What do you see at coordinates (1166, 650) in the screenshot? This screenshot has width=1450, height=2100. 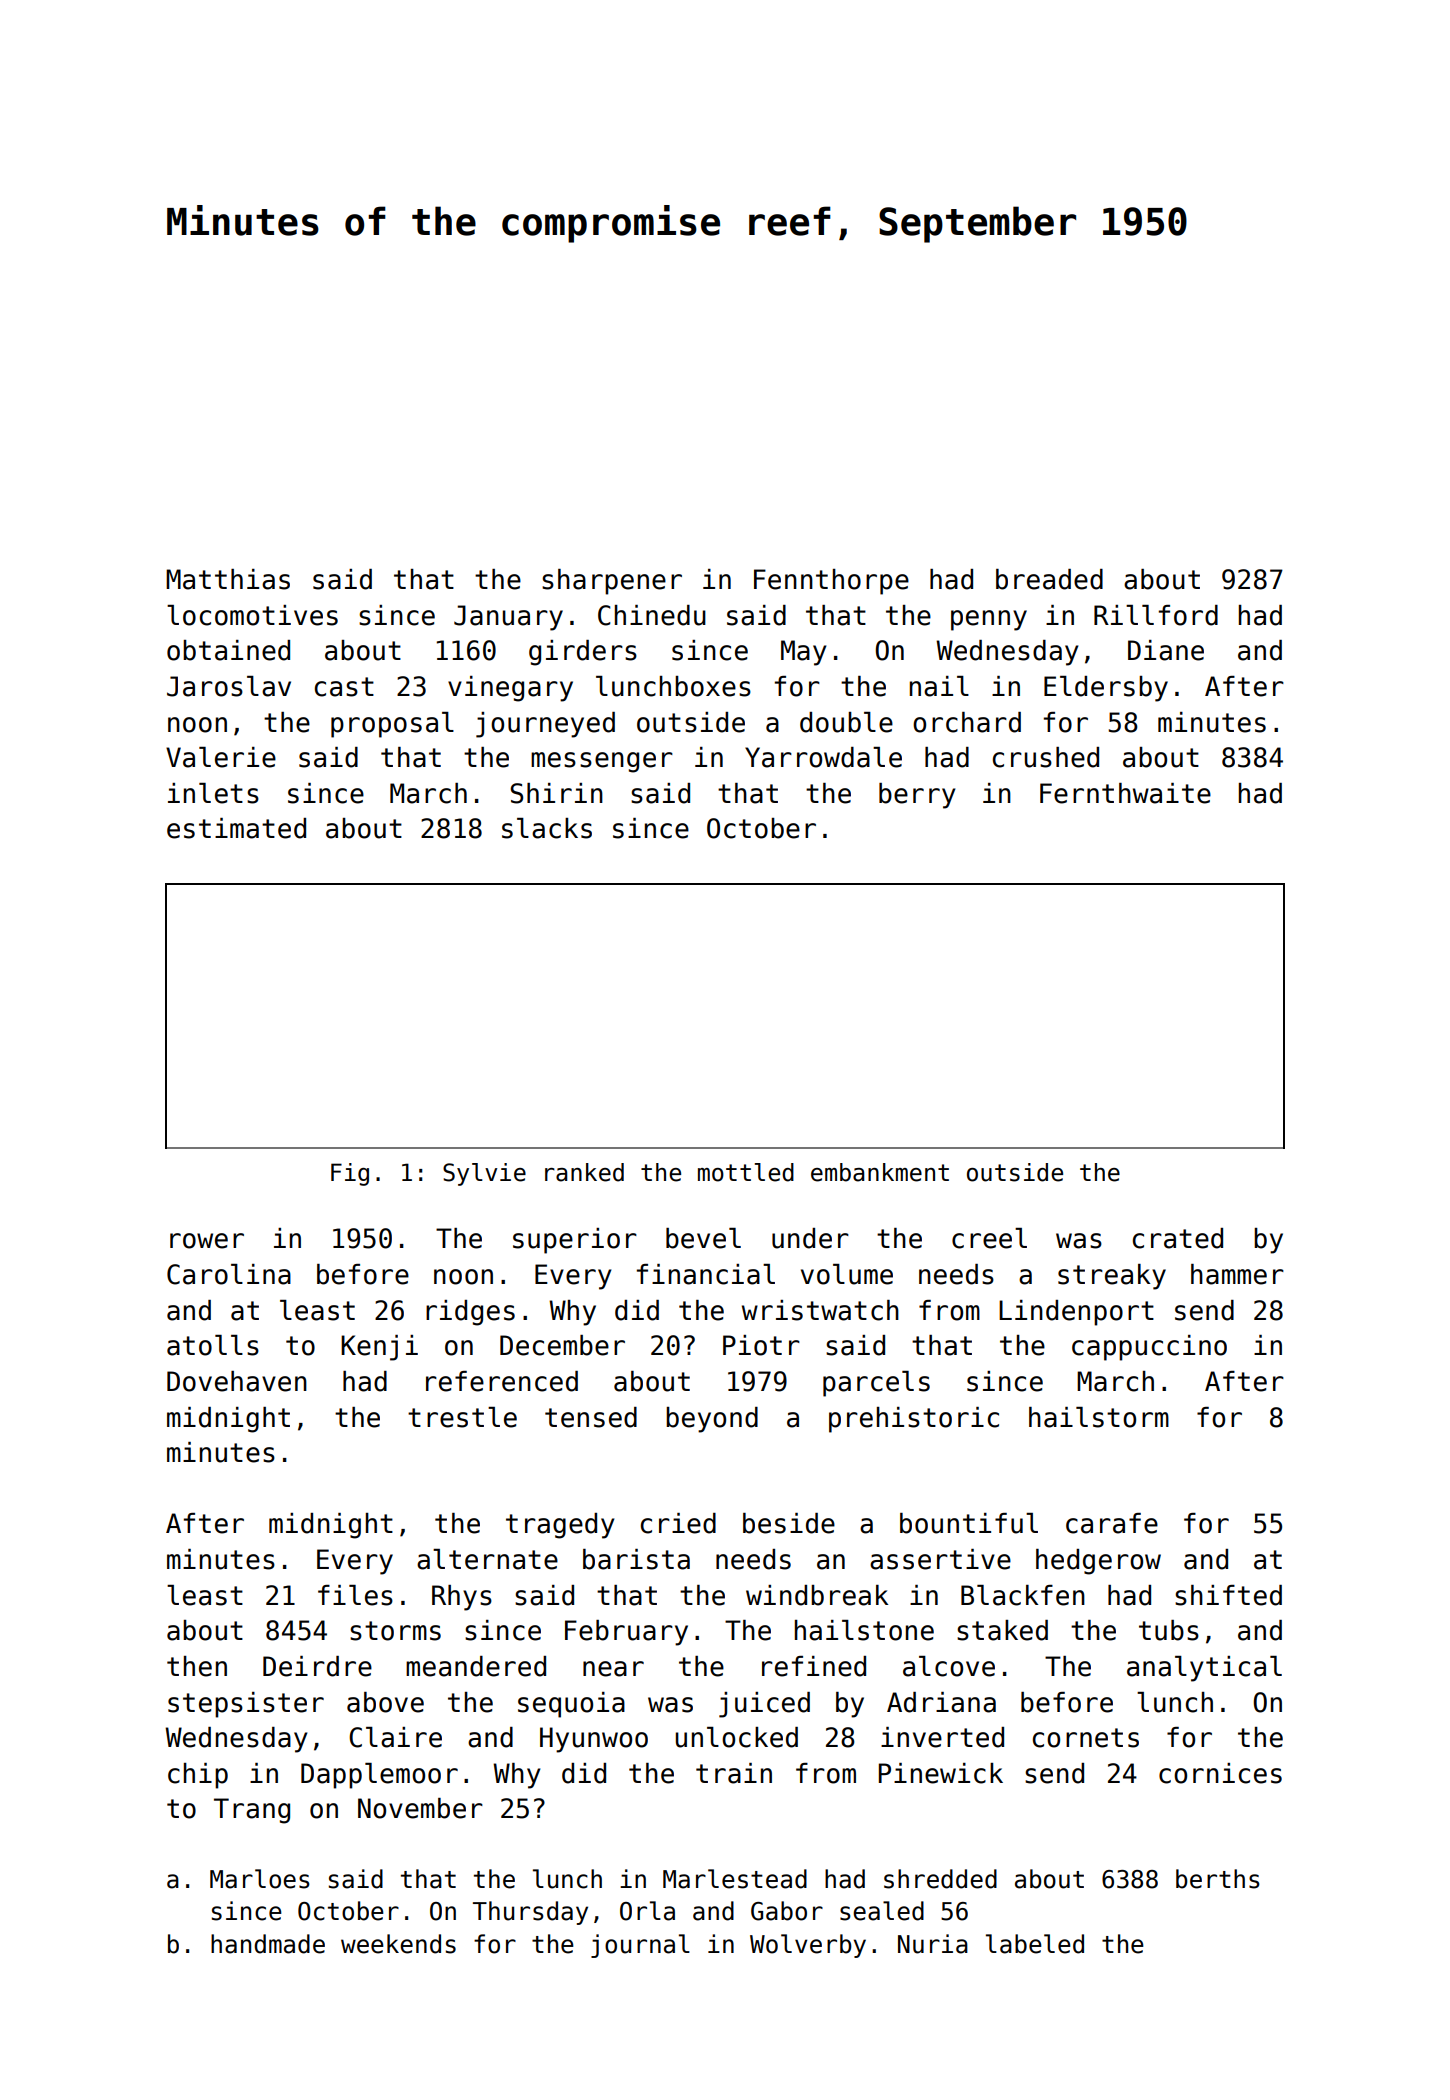 I see `Diane` at bounding box center [1166, 650].
